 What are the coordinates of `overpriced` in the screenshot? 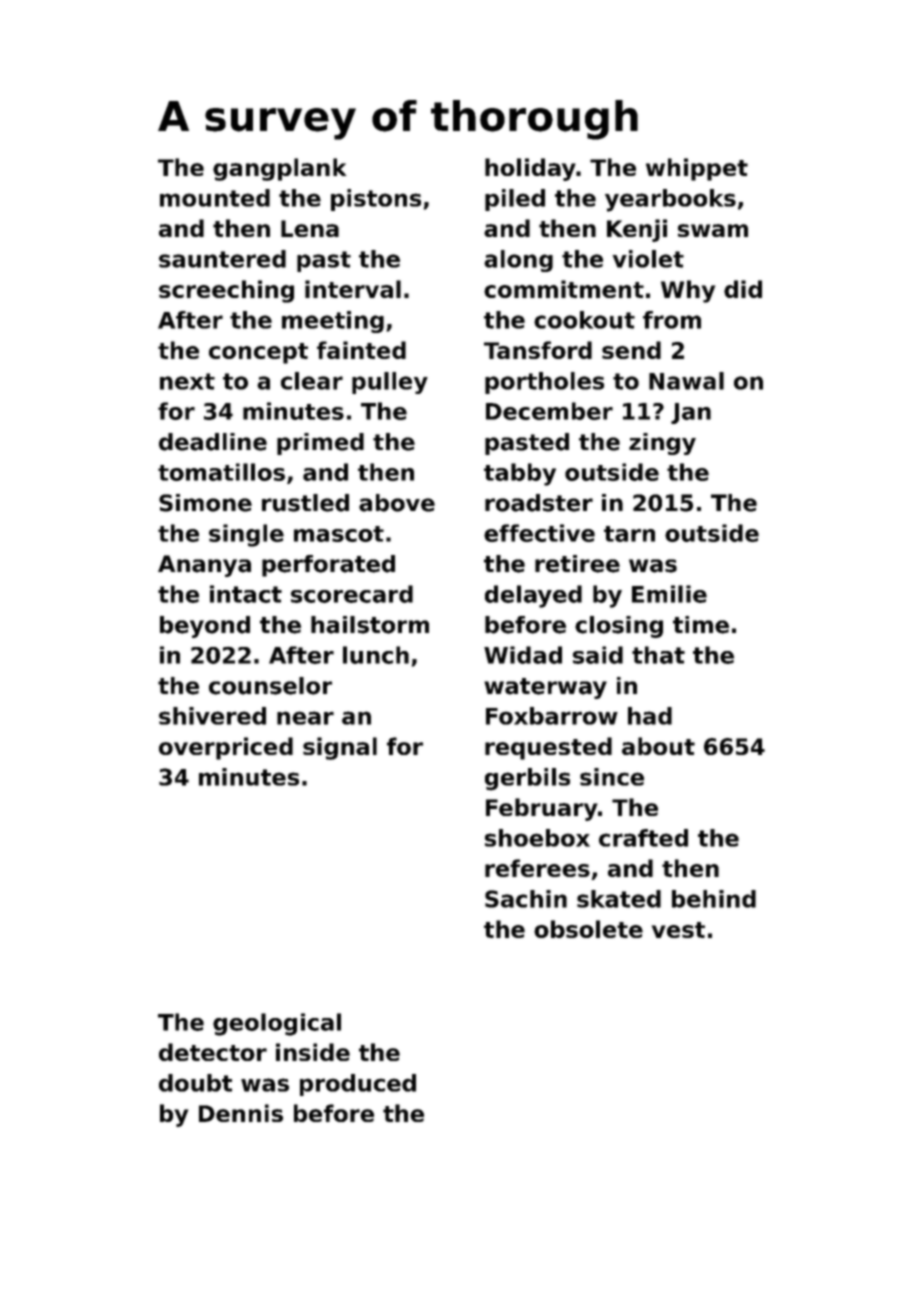 It's located at (226, 748).
